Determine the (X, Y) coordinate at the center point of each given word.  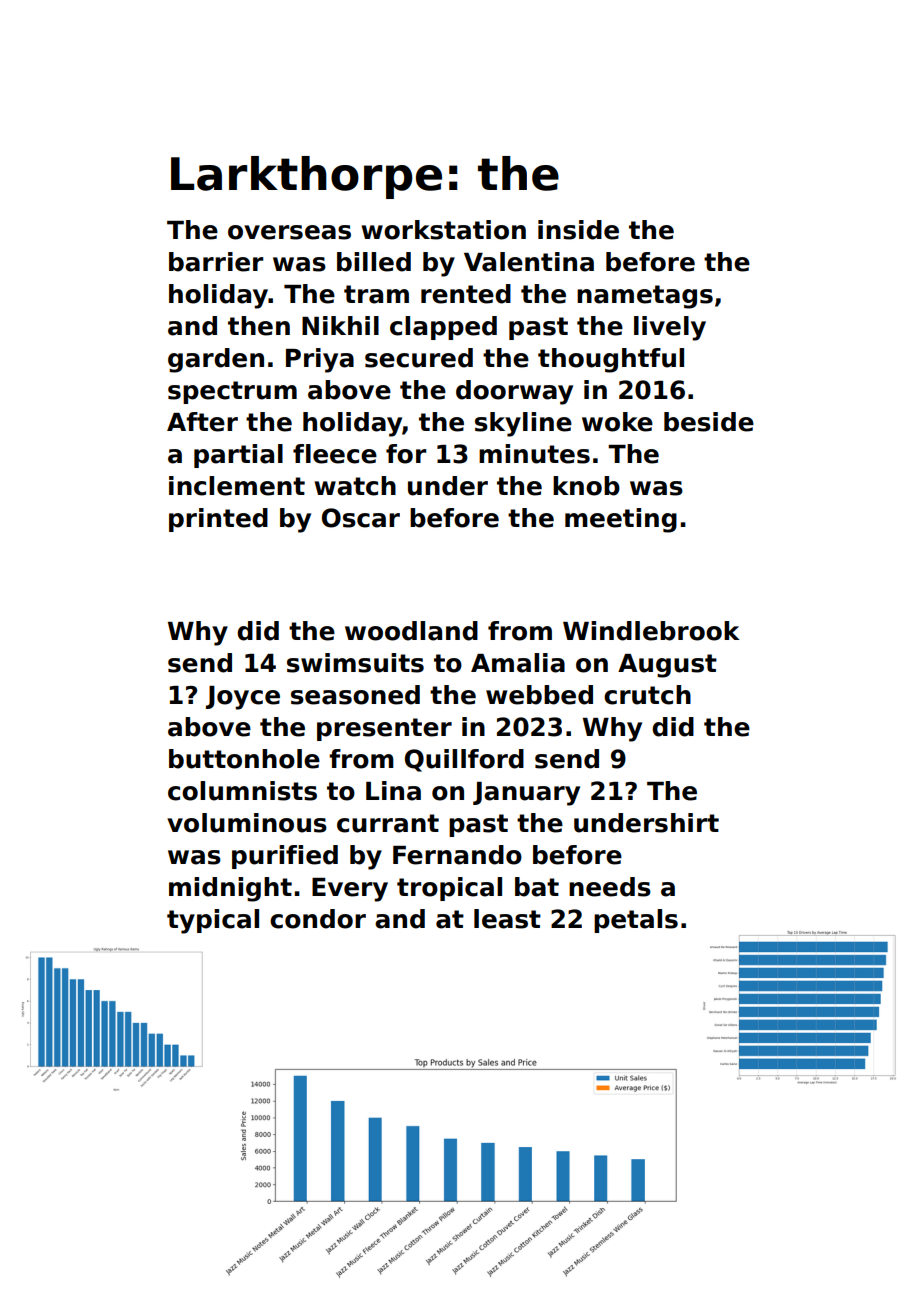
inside (578, 230)
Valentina (529, 262)
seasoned (355, 695)
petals (636, 921)
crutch (647, 695)
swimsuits (355, 663)
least (507, 919)
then (259, 326)
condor (318, 919)
